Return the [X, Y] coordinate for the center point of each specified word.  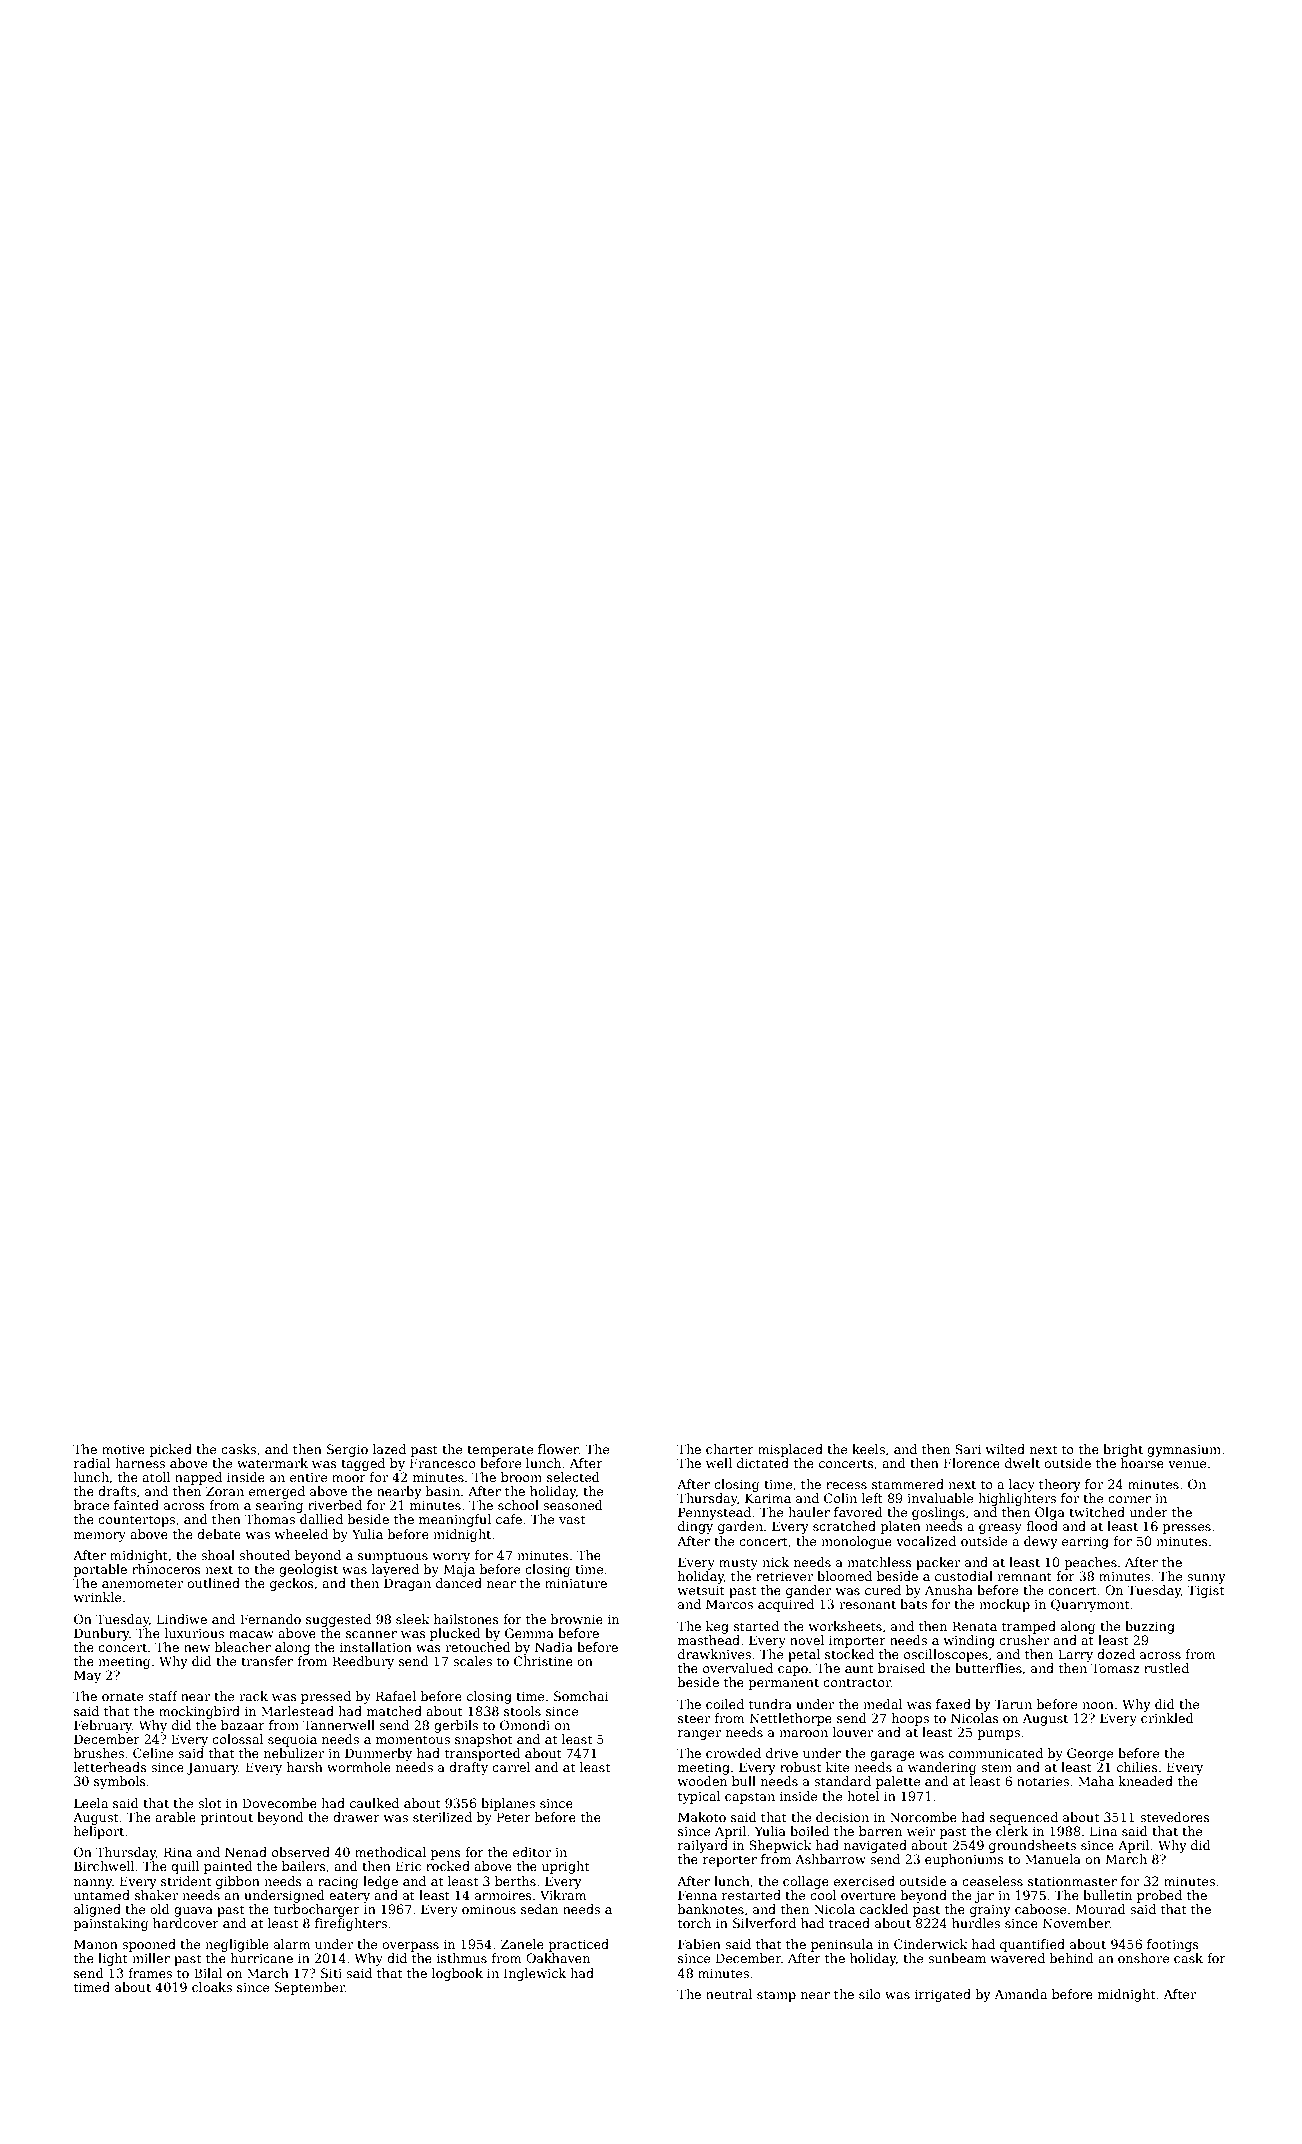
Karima [768, 1498]
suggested [338, 1620]
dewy [1041, 1542]
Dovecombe [279, 1803]
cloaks [212, 1987]
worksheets [845, 1626]
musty [738, 1564]
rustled [1166, 1668]
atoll [156, 1477]
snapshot [483, 1740]
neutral [729, 1994]
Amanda [1020, 1994]
